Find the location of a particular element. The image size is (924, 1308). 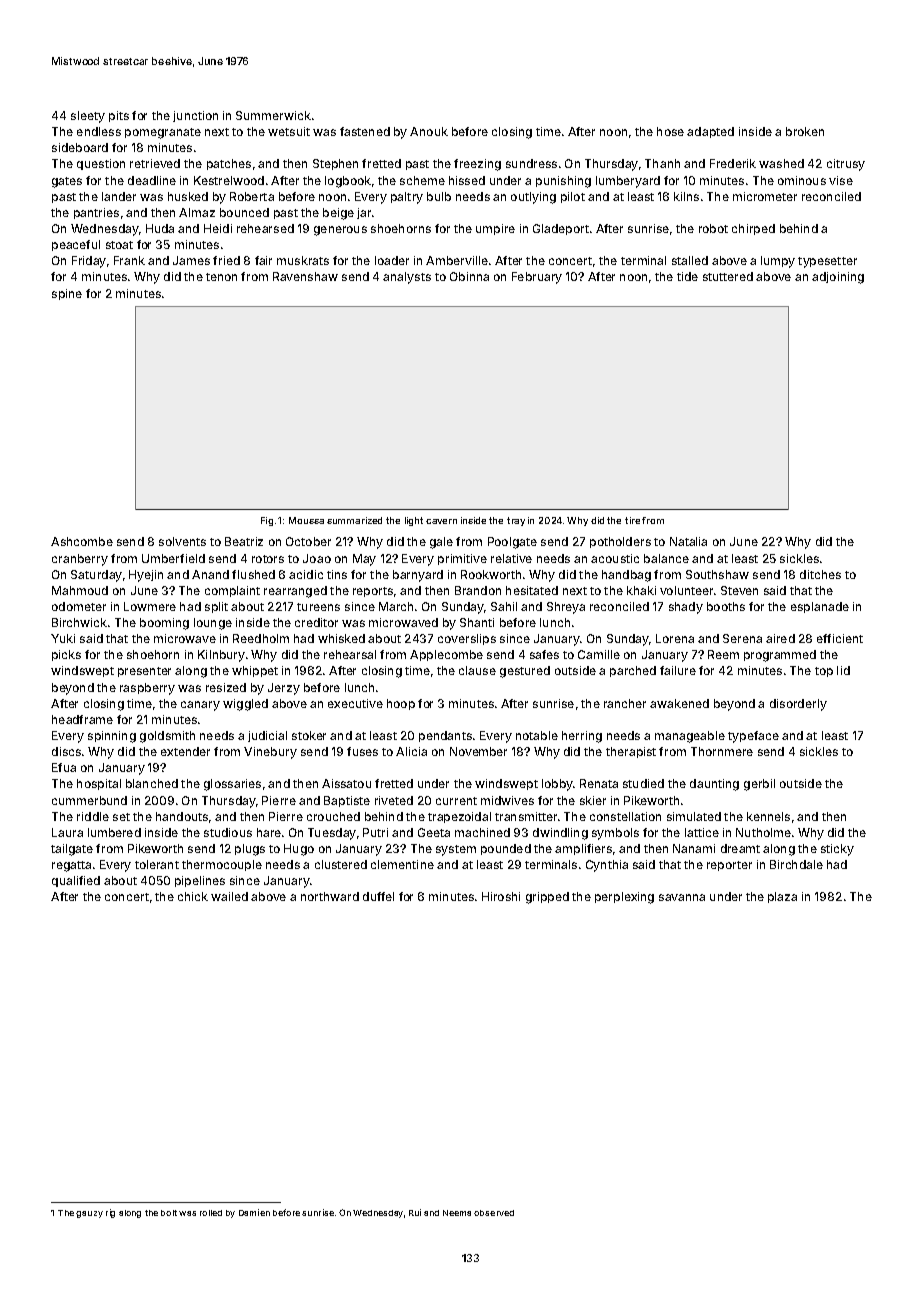

peaceful is located at coordinates (76, 245).
